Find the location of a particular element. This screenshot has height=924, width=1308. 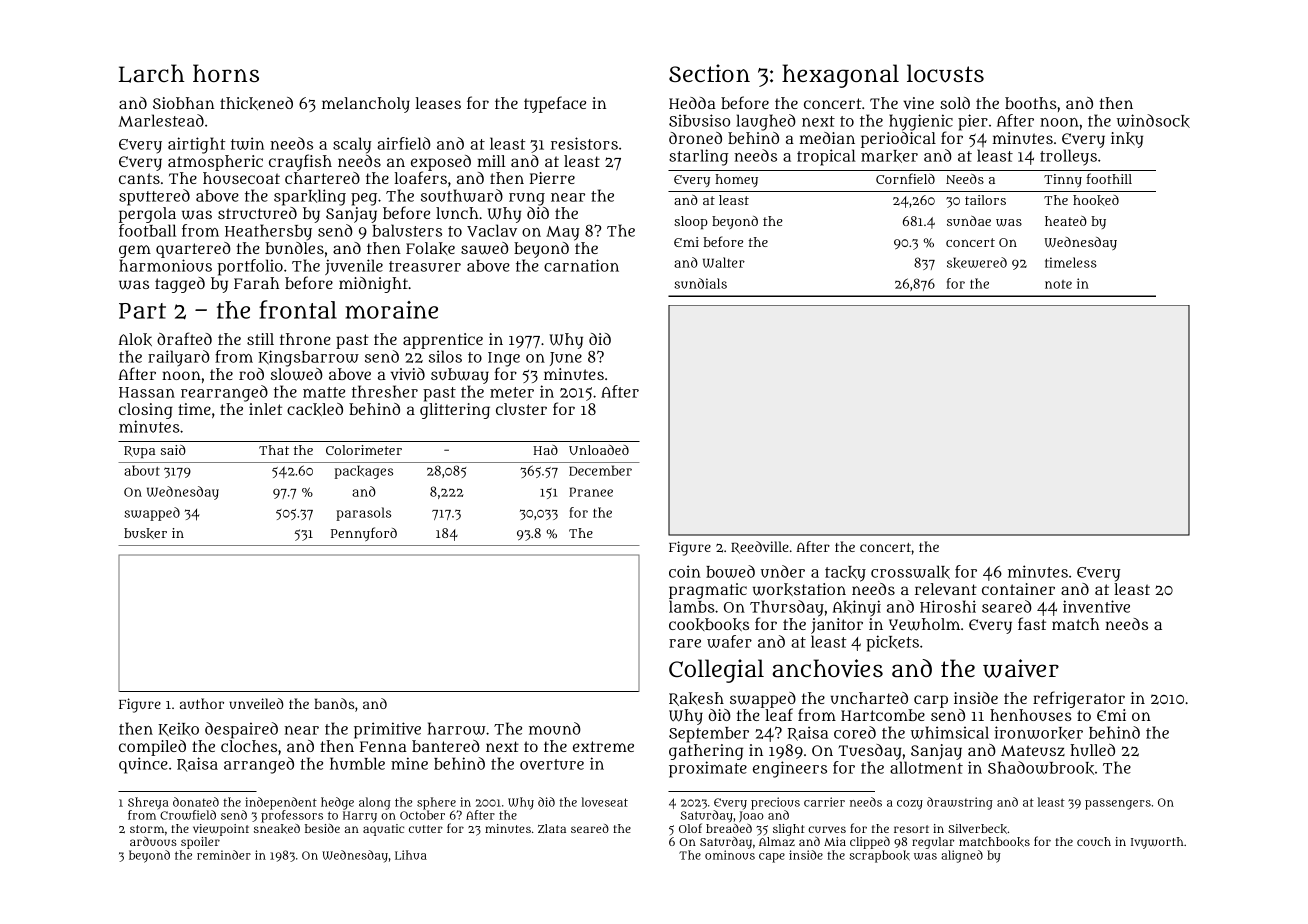

locusts is located at coordinates (945, 73).
